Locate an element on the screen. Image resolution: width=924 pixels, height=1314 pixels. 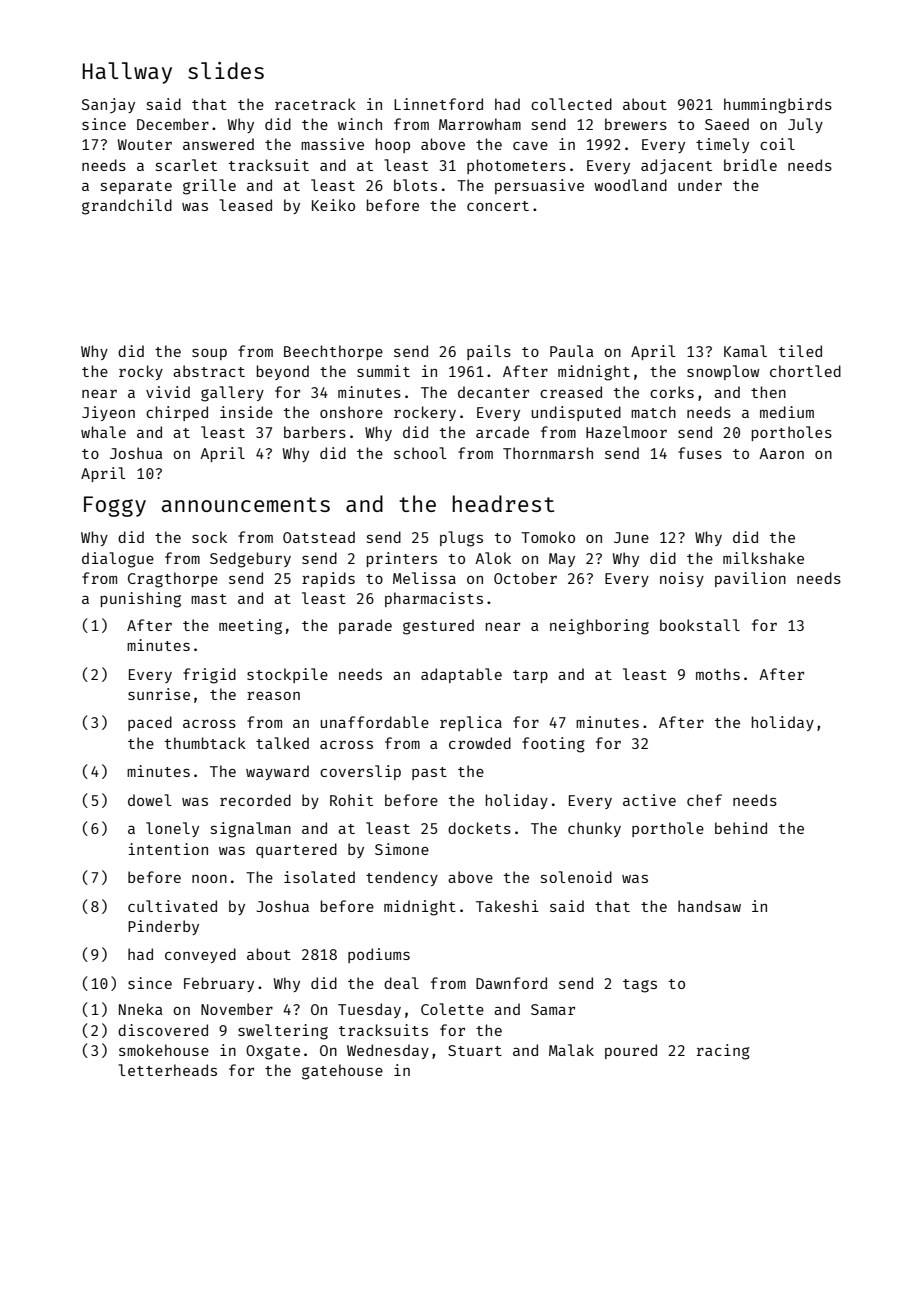
concert is located at coordinates (498, 206).
